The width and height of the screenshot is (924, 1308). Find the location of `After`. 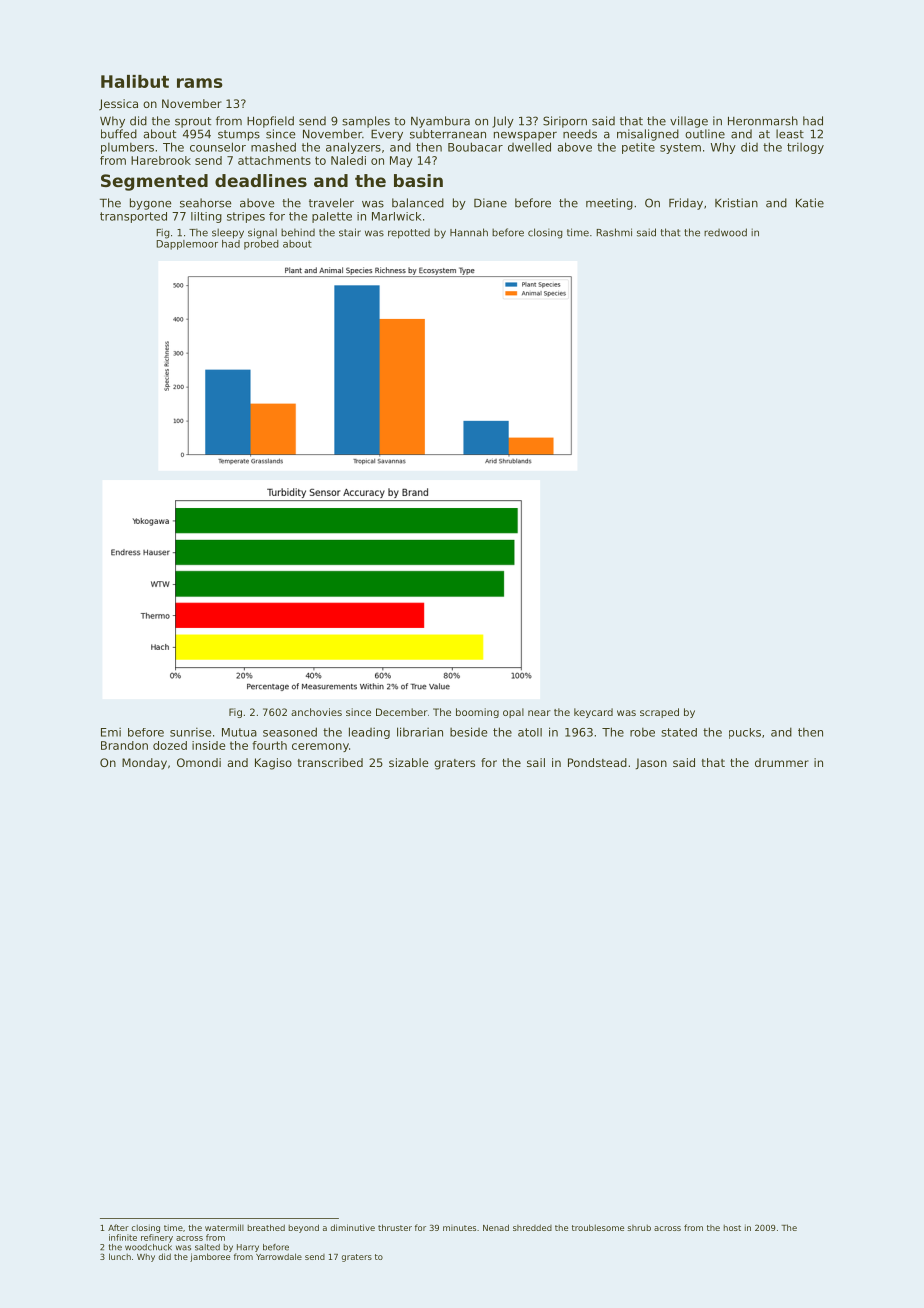

After is located at coordinates (118, 1227).
